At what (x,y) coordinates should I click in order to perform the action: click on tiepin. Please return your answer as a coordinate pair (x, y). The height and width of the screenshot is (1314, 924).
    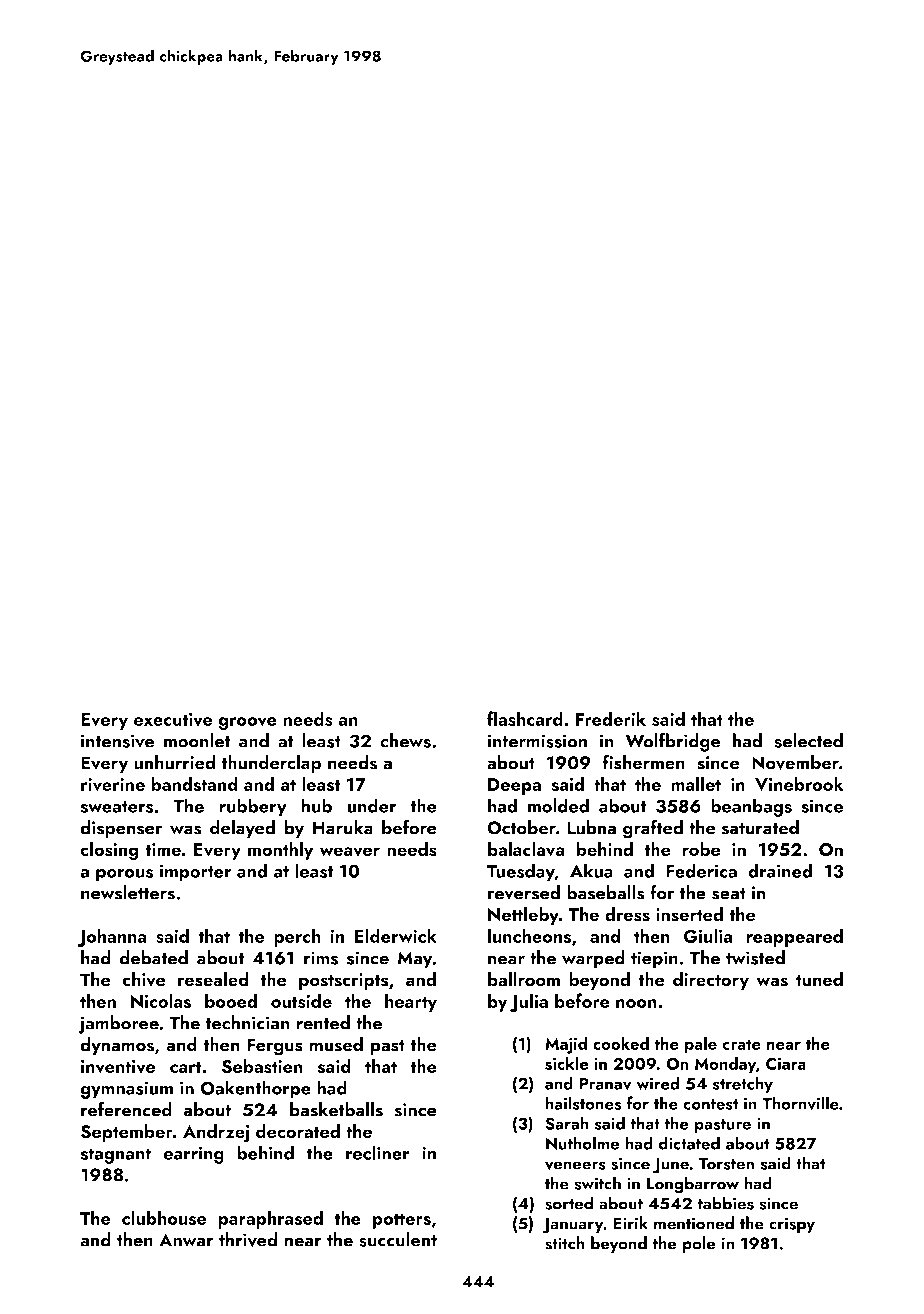
    Looking at the image, I should click on (654, 960).
